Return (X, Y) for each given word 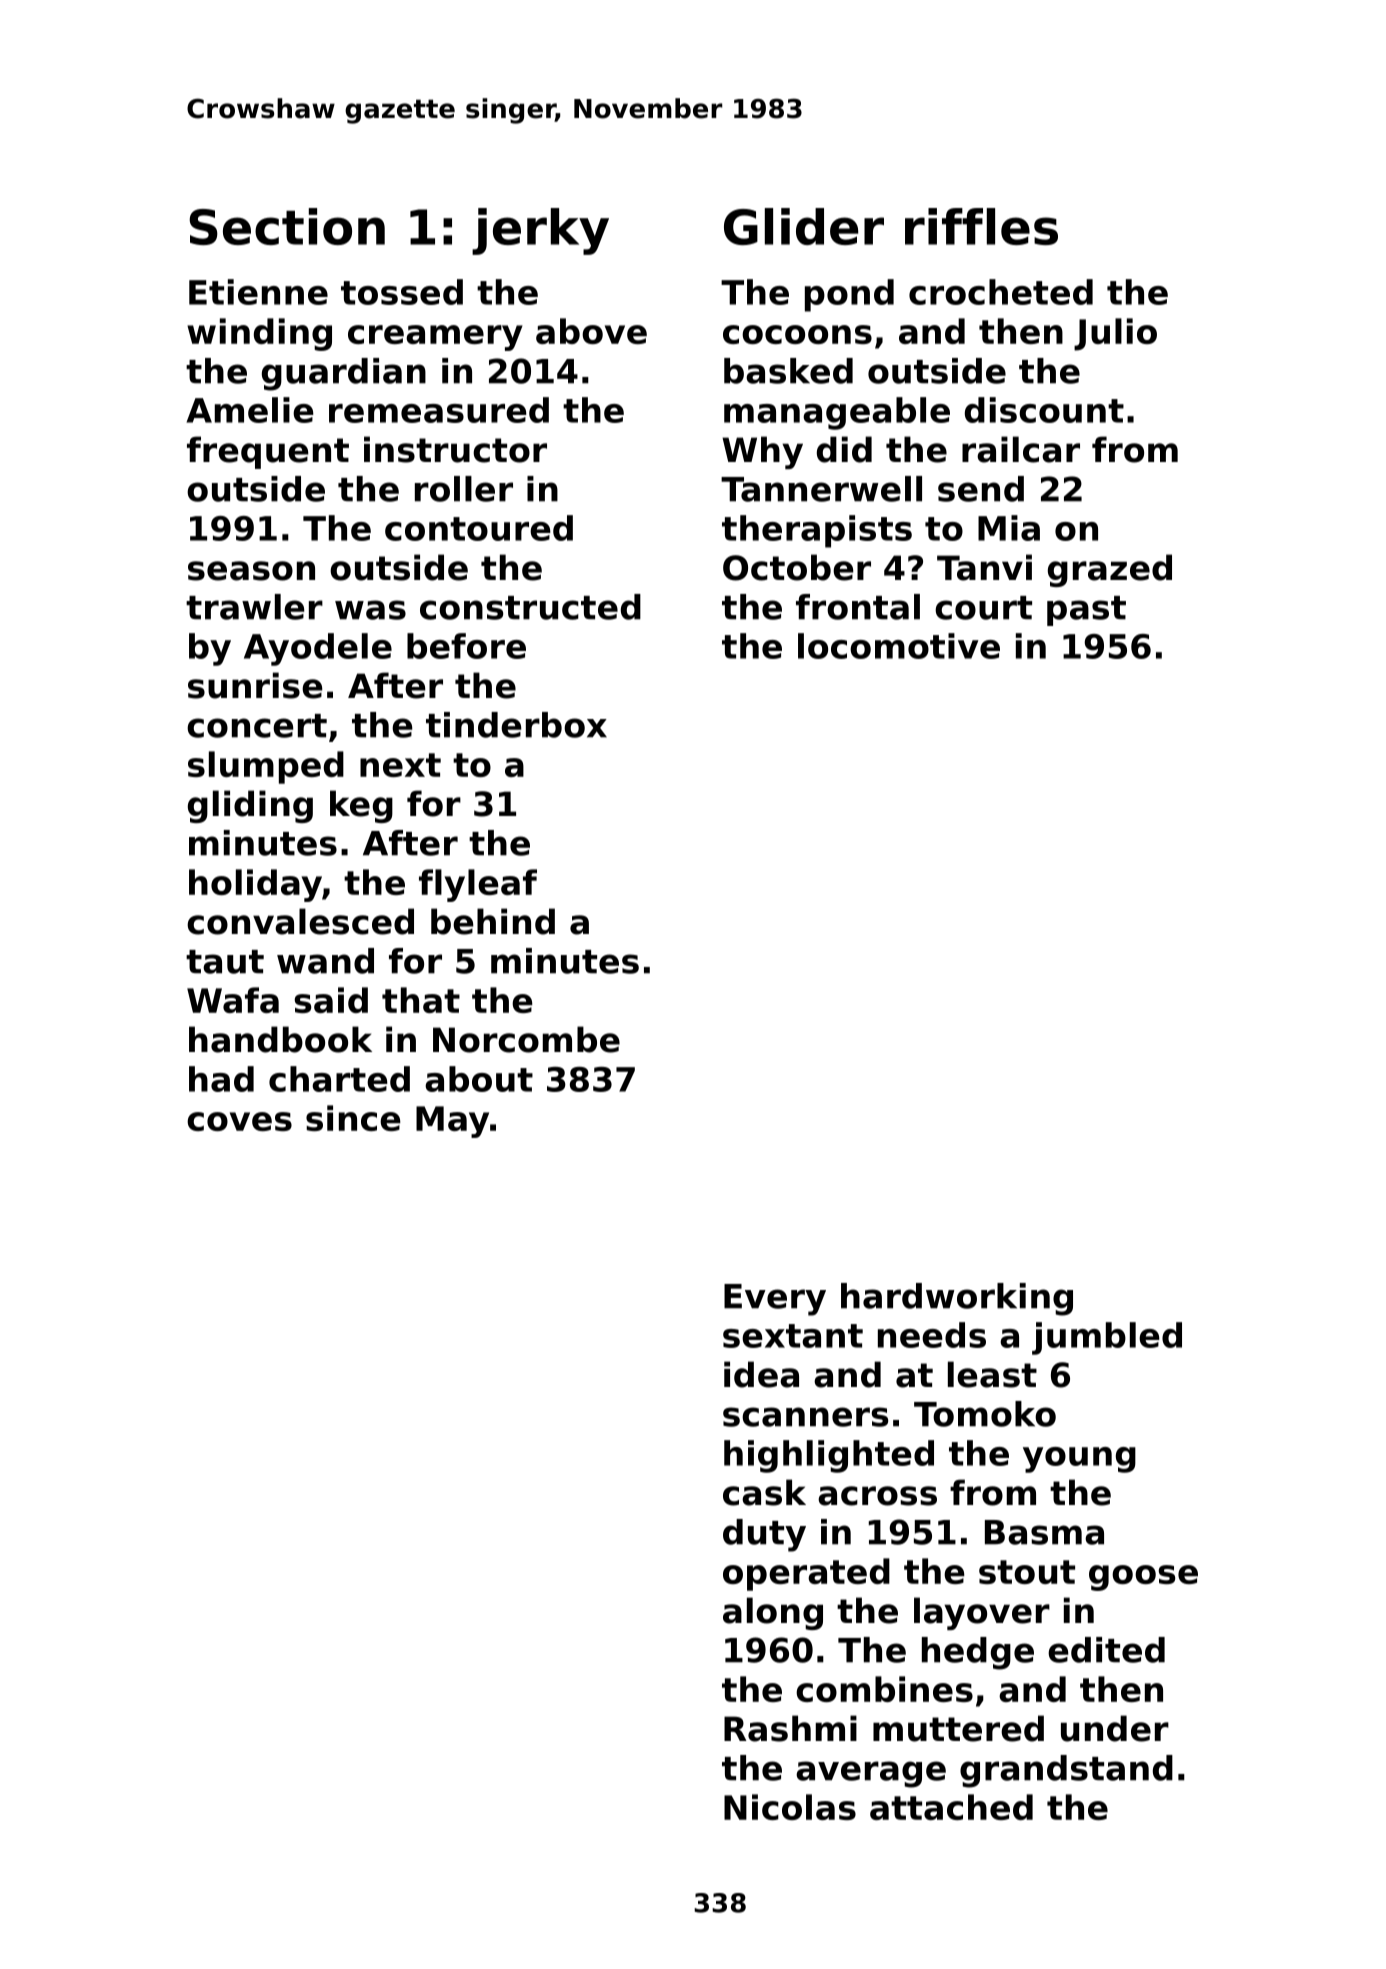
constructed (530, 607)
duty (764, 1535)
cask (764, 1492)
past (1086, 611)
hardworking (957, 1299)
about (479, 1079)
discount (1044, 410)
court (983, 608)
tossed (402, 292)
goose (1143, 1578)
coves (239, 1121)
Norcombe (526, 1039)
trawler (254, 607)
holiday (255, 885)
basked (788, 371)
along (773, 1613)
